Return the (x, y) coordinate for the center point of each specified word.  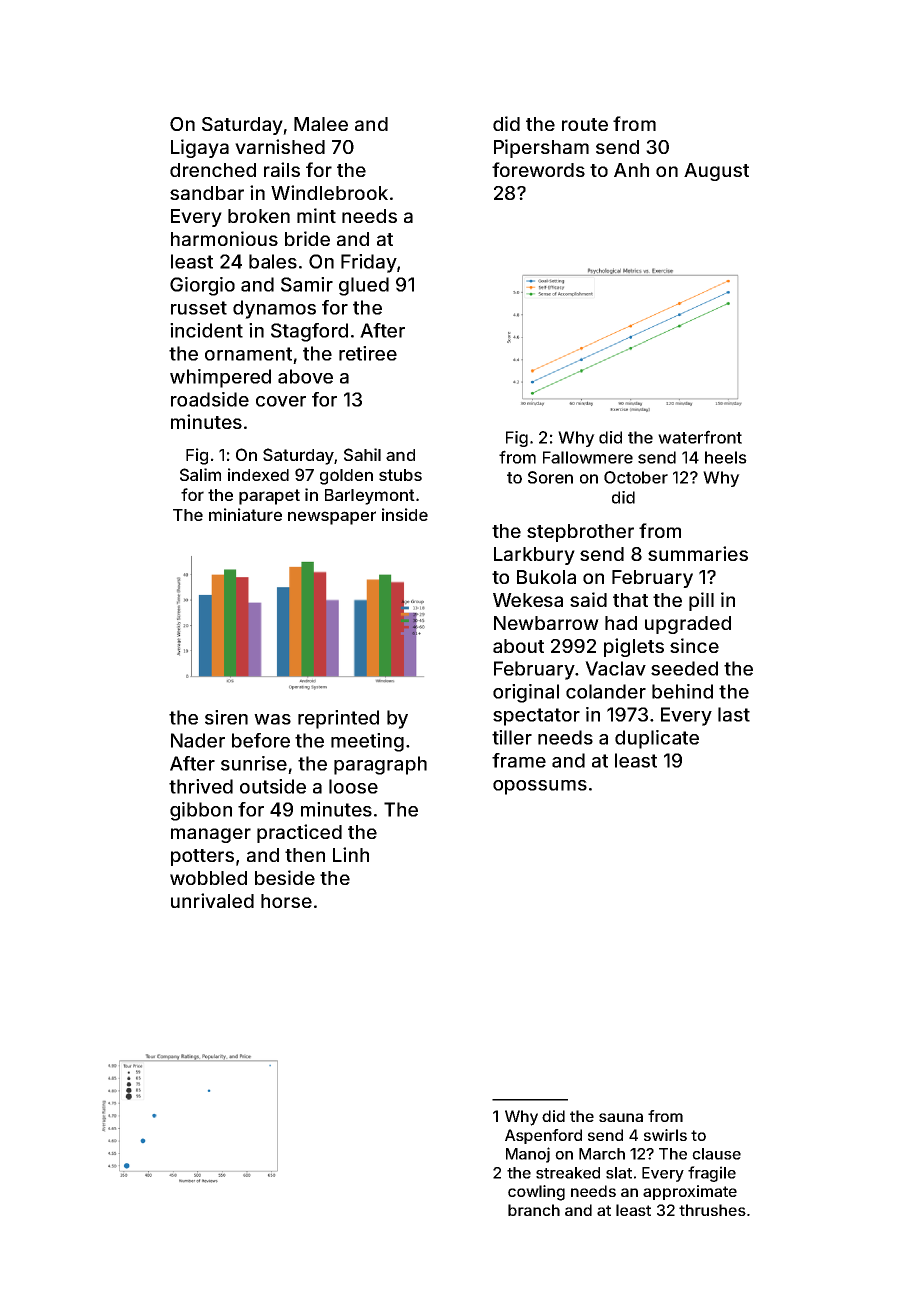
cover (281, 401)
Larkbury (534, 556)
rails (282, 169)
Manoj (528, 1155)
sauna (621, 1117)
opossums (540, 787)
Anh (631, 170)
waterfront (700, 437)
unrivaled (212, 900)
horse (286, 901)
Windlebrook (329, 192)
